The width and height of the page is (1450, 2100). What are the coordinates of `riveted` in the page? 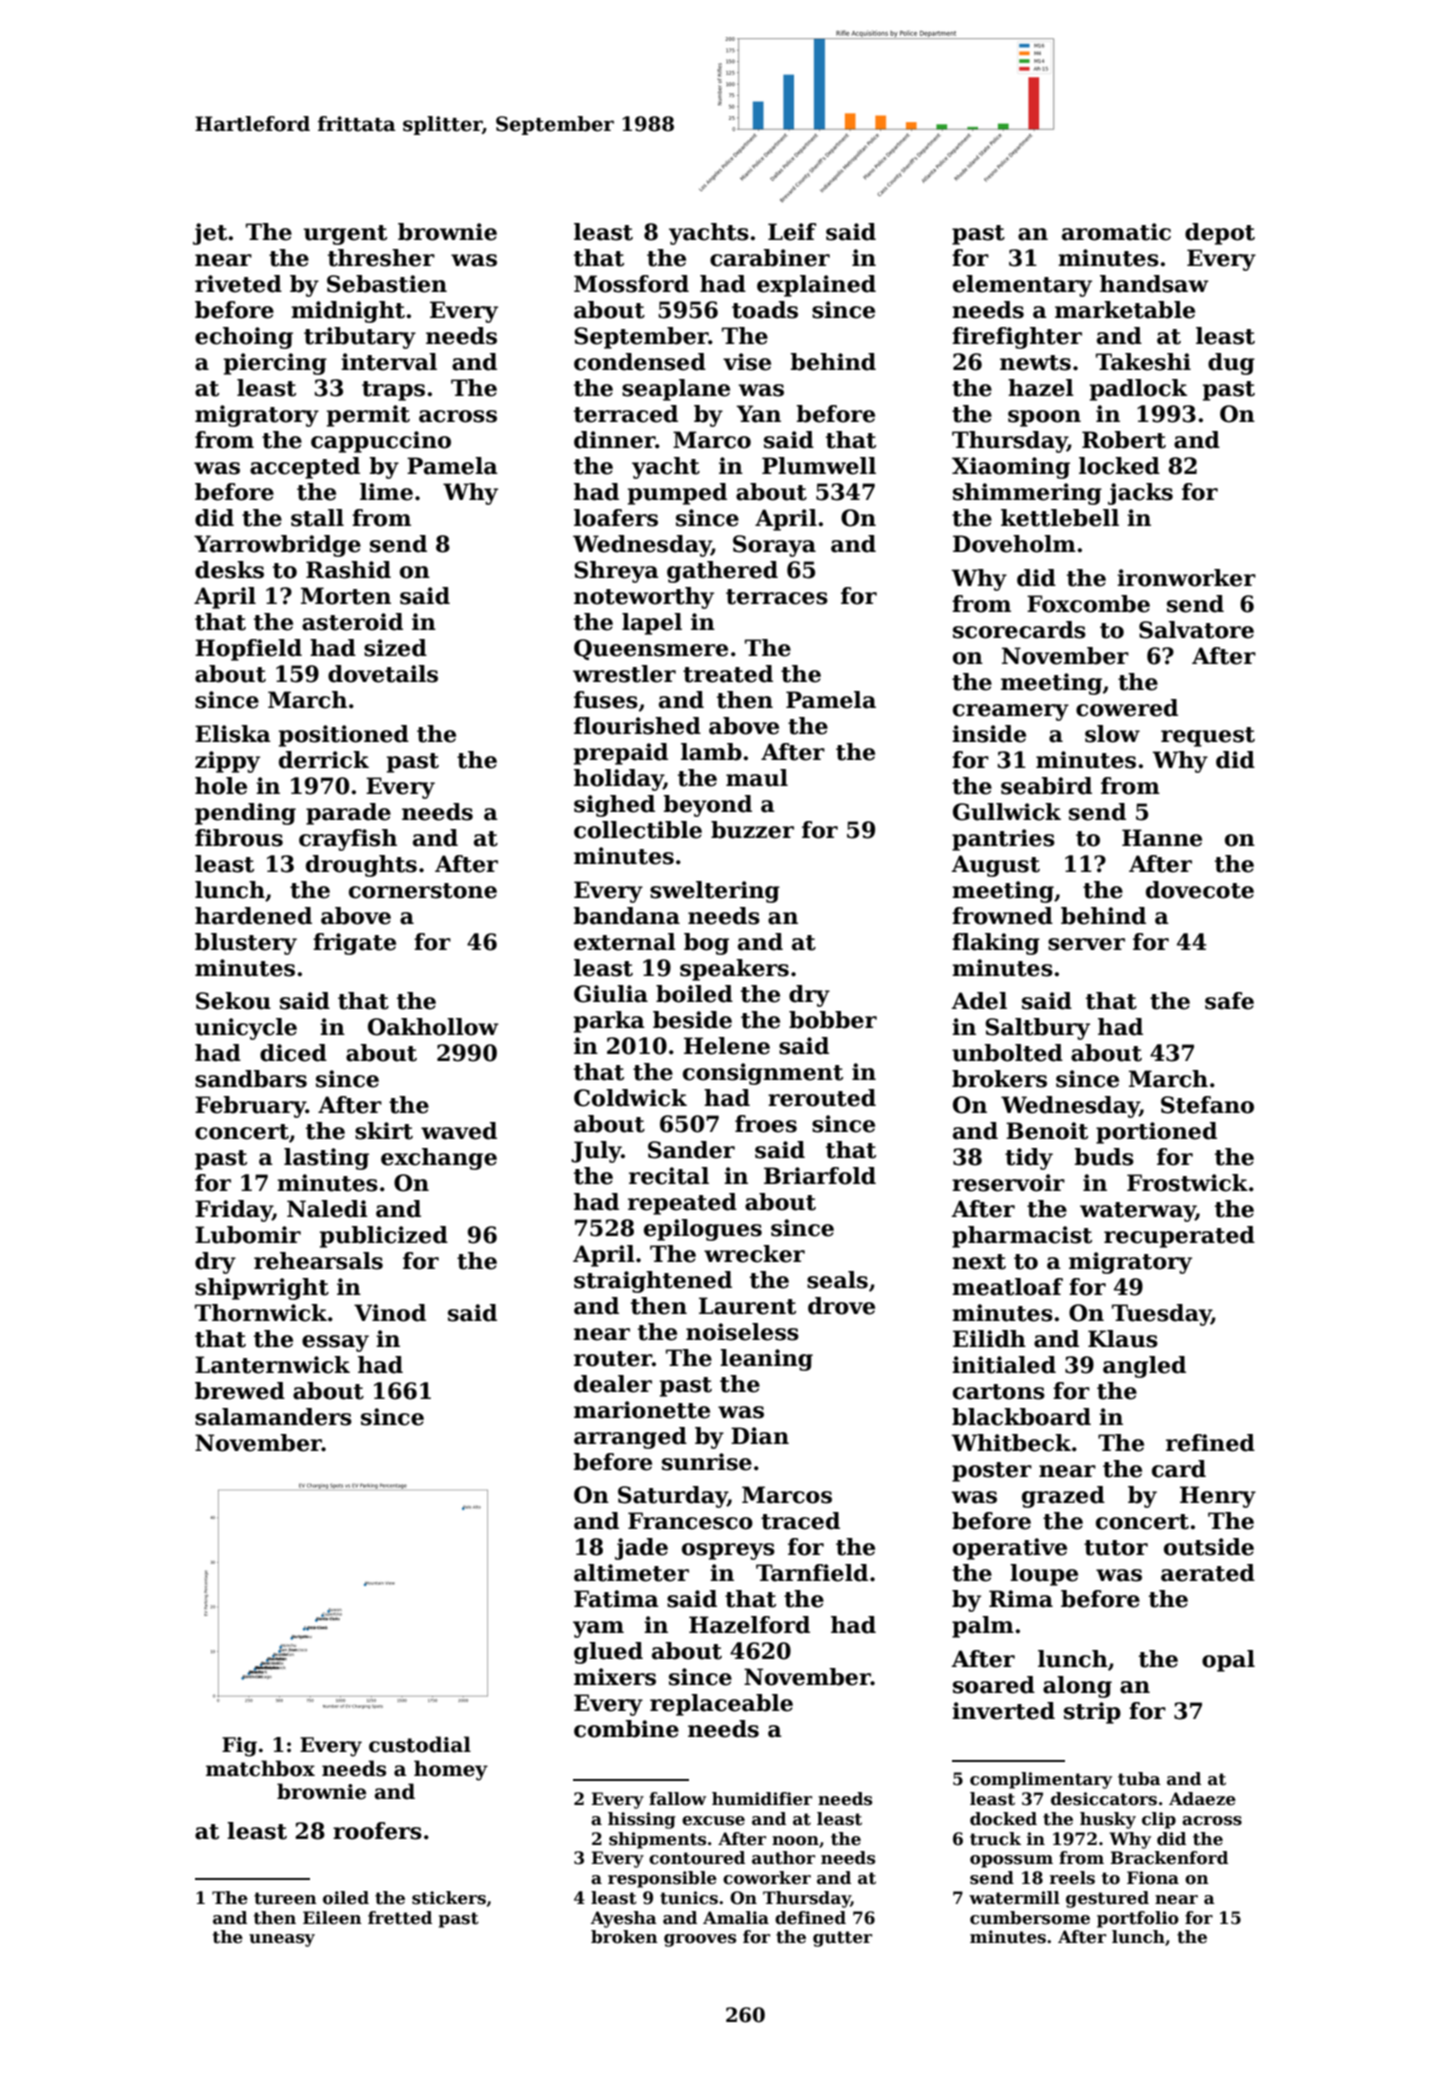 It's located at (238, 284).
